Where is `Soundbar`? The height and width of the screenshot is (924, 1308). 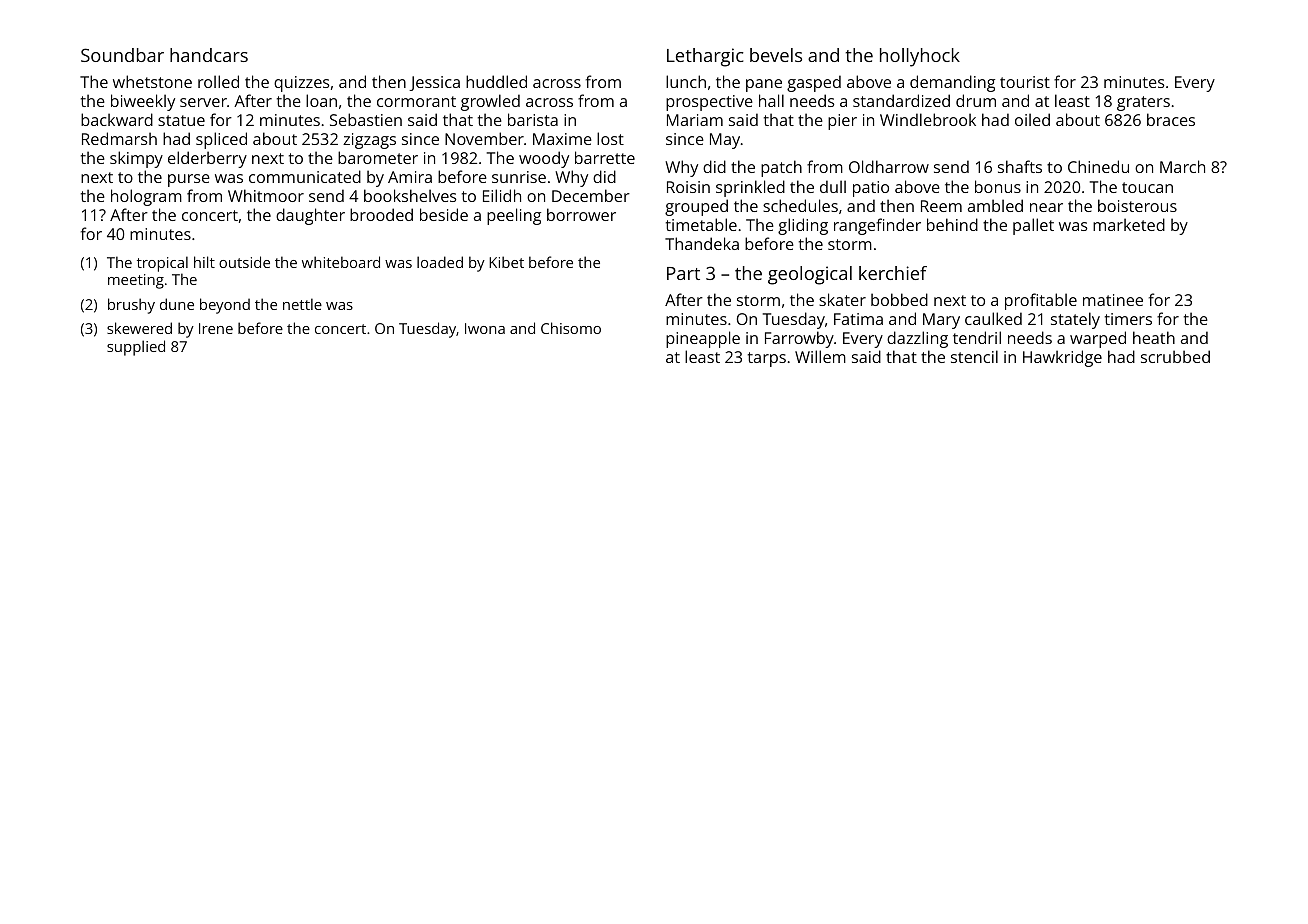
Soundbar is located at coordinates (122, 55).
